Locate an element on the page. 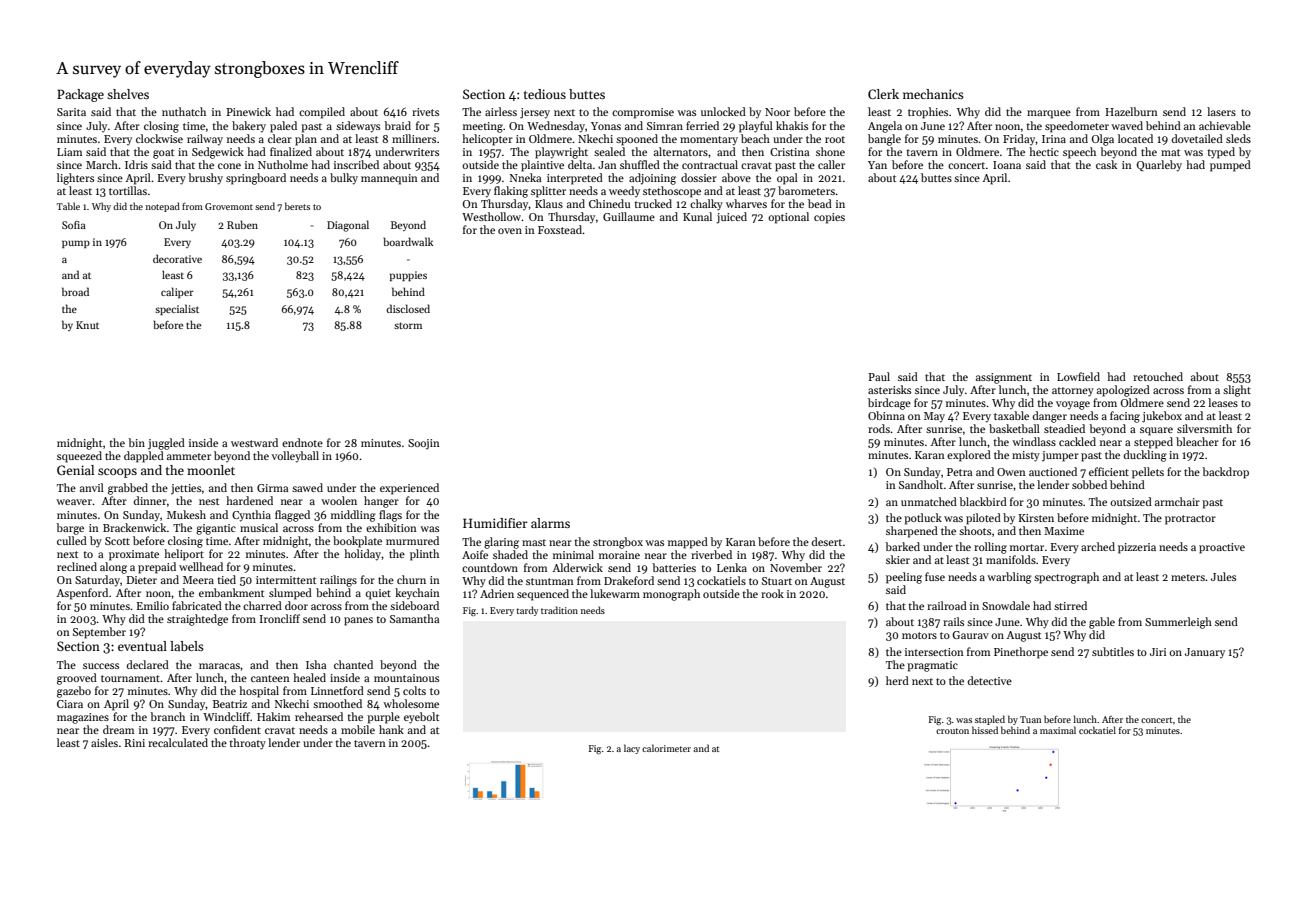 The image size is (1308, 924). waved is located at coordinates (1127, 125).
